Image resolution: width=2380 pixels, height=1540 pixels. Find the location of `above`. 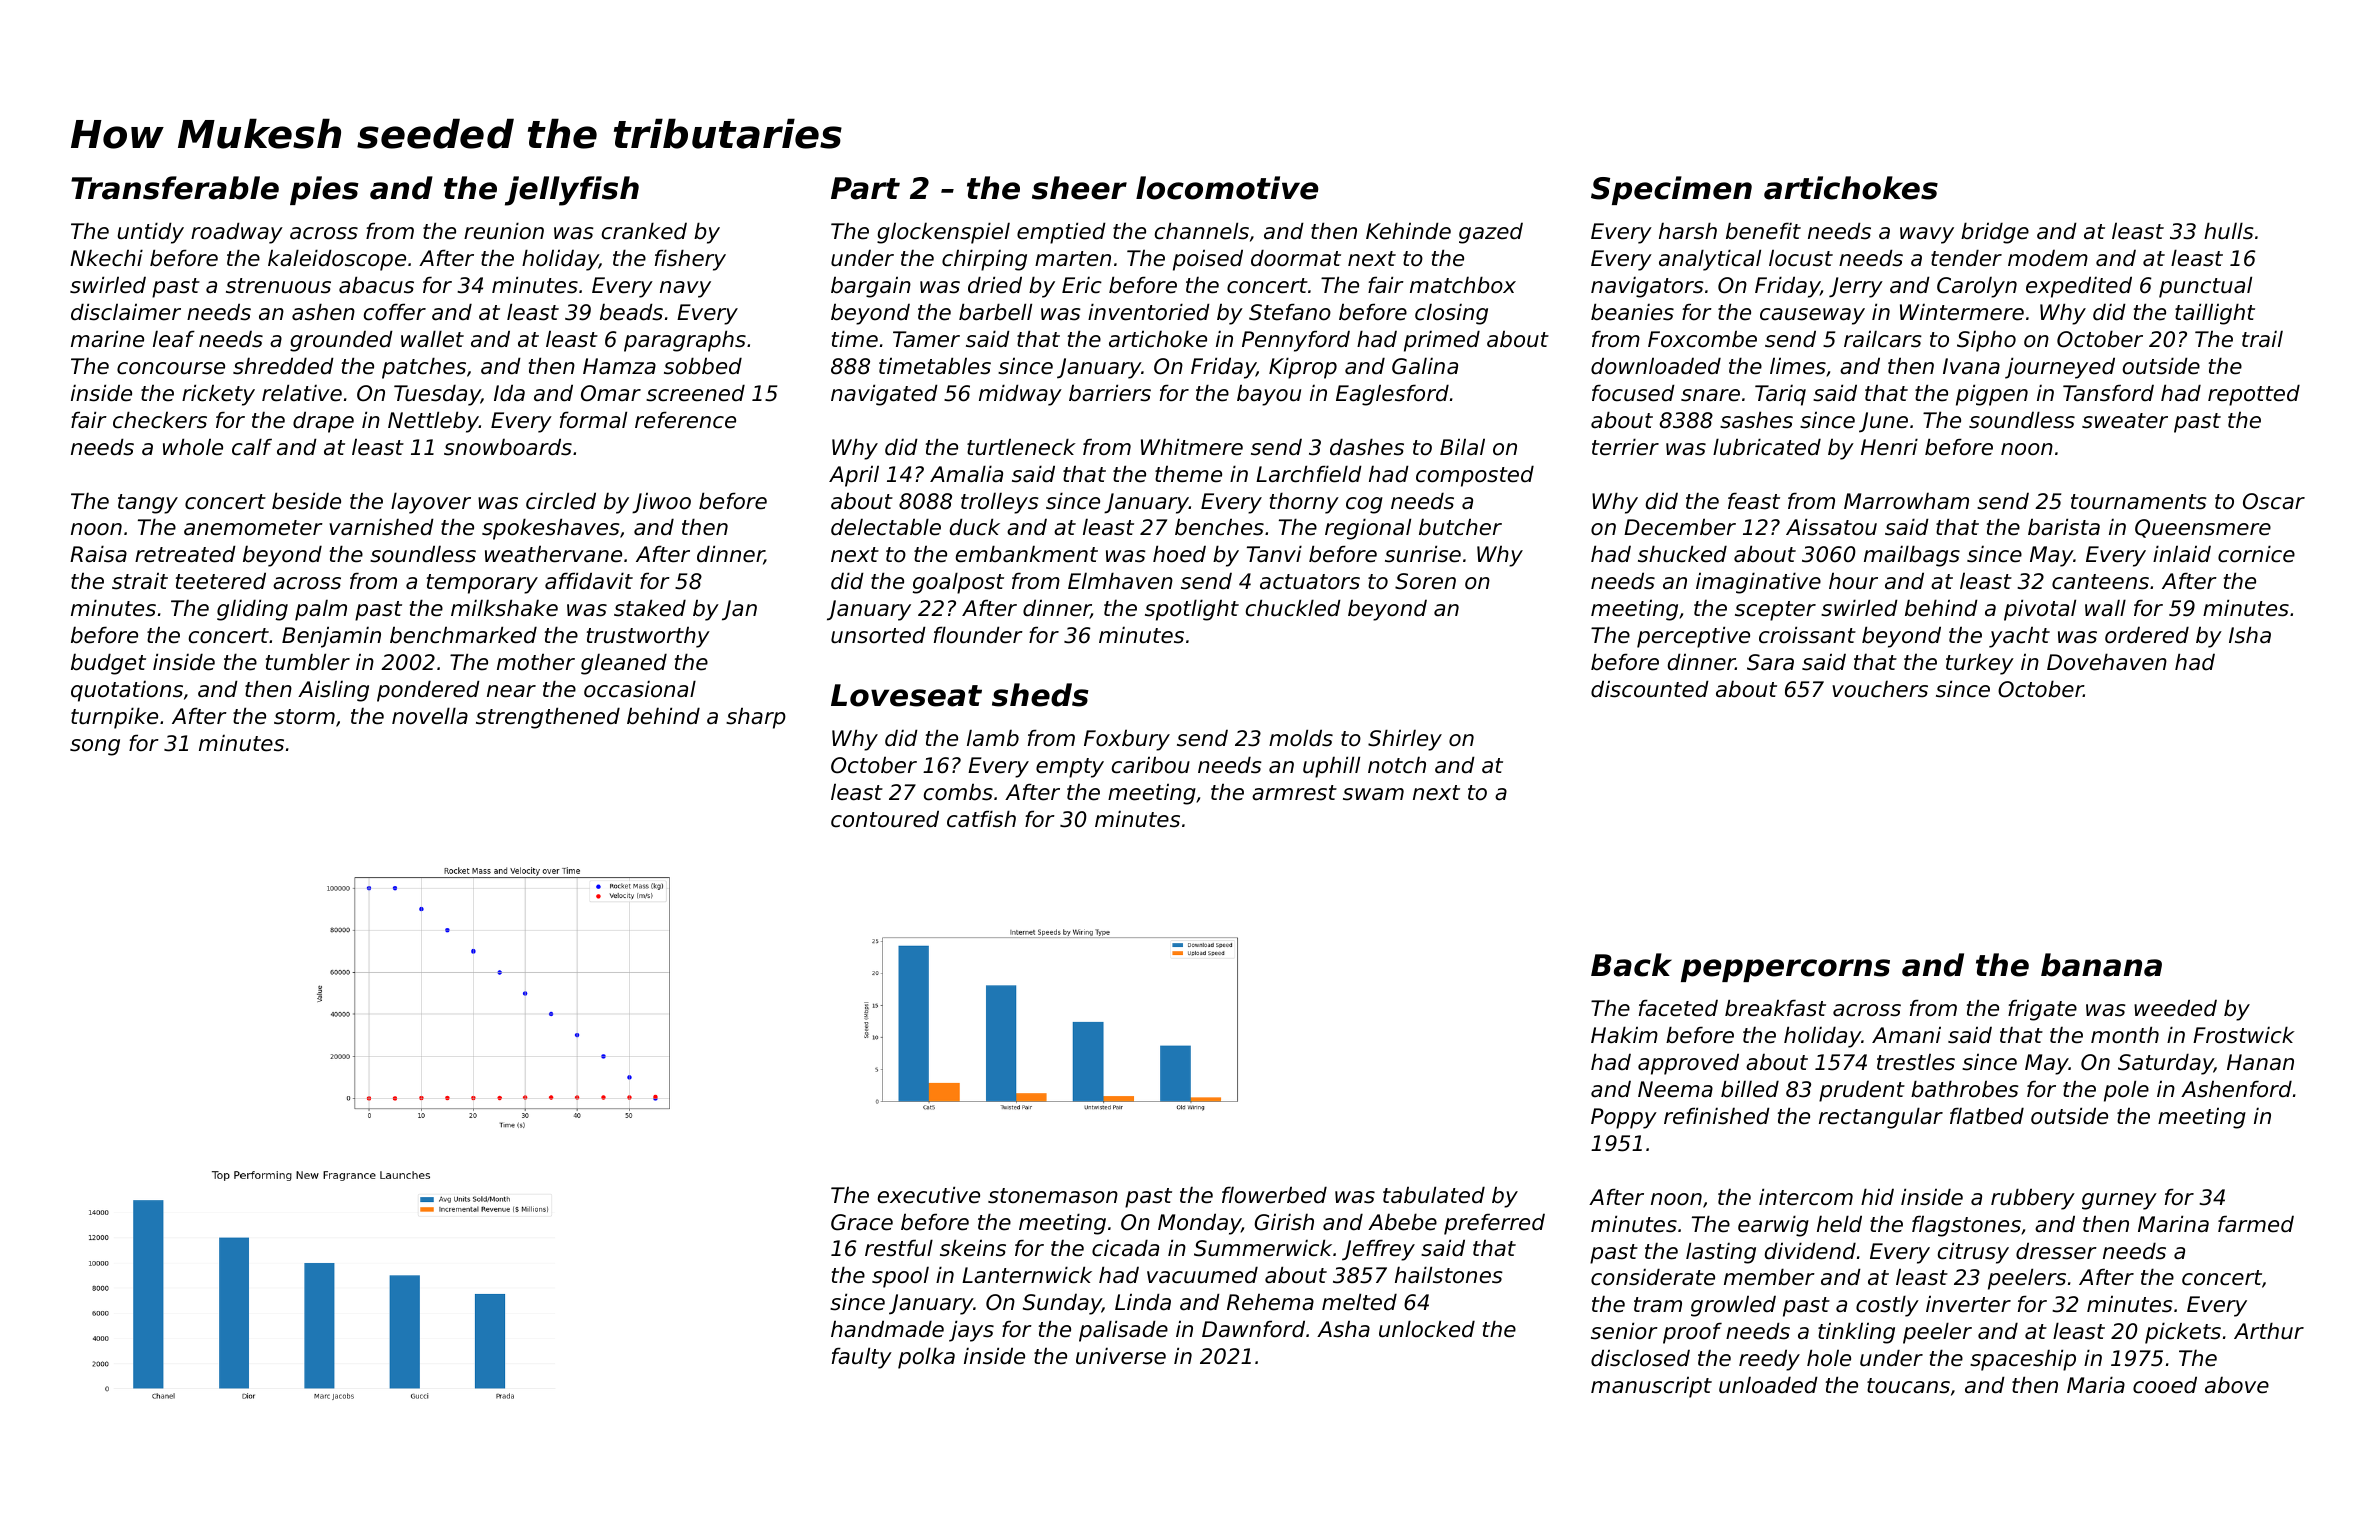

above is located at coordinates (2237, 1385).
